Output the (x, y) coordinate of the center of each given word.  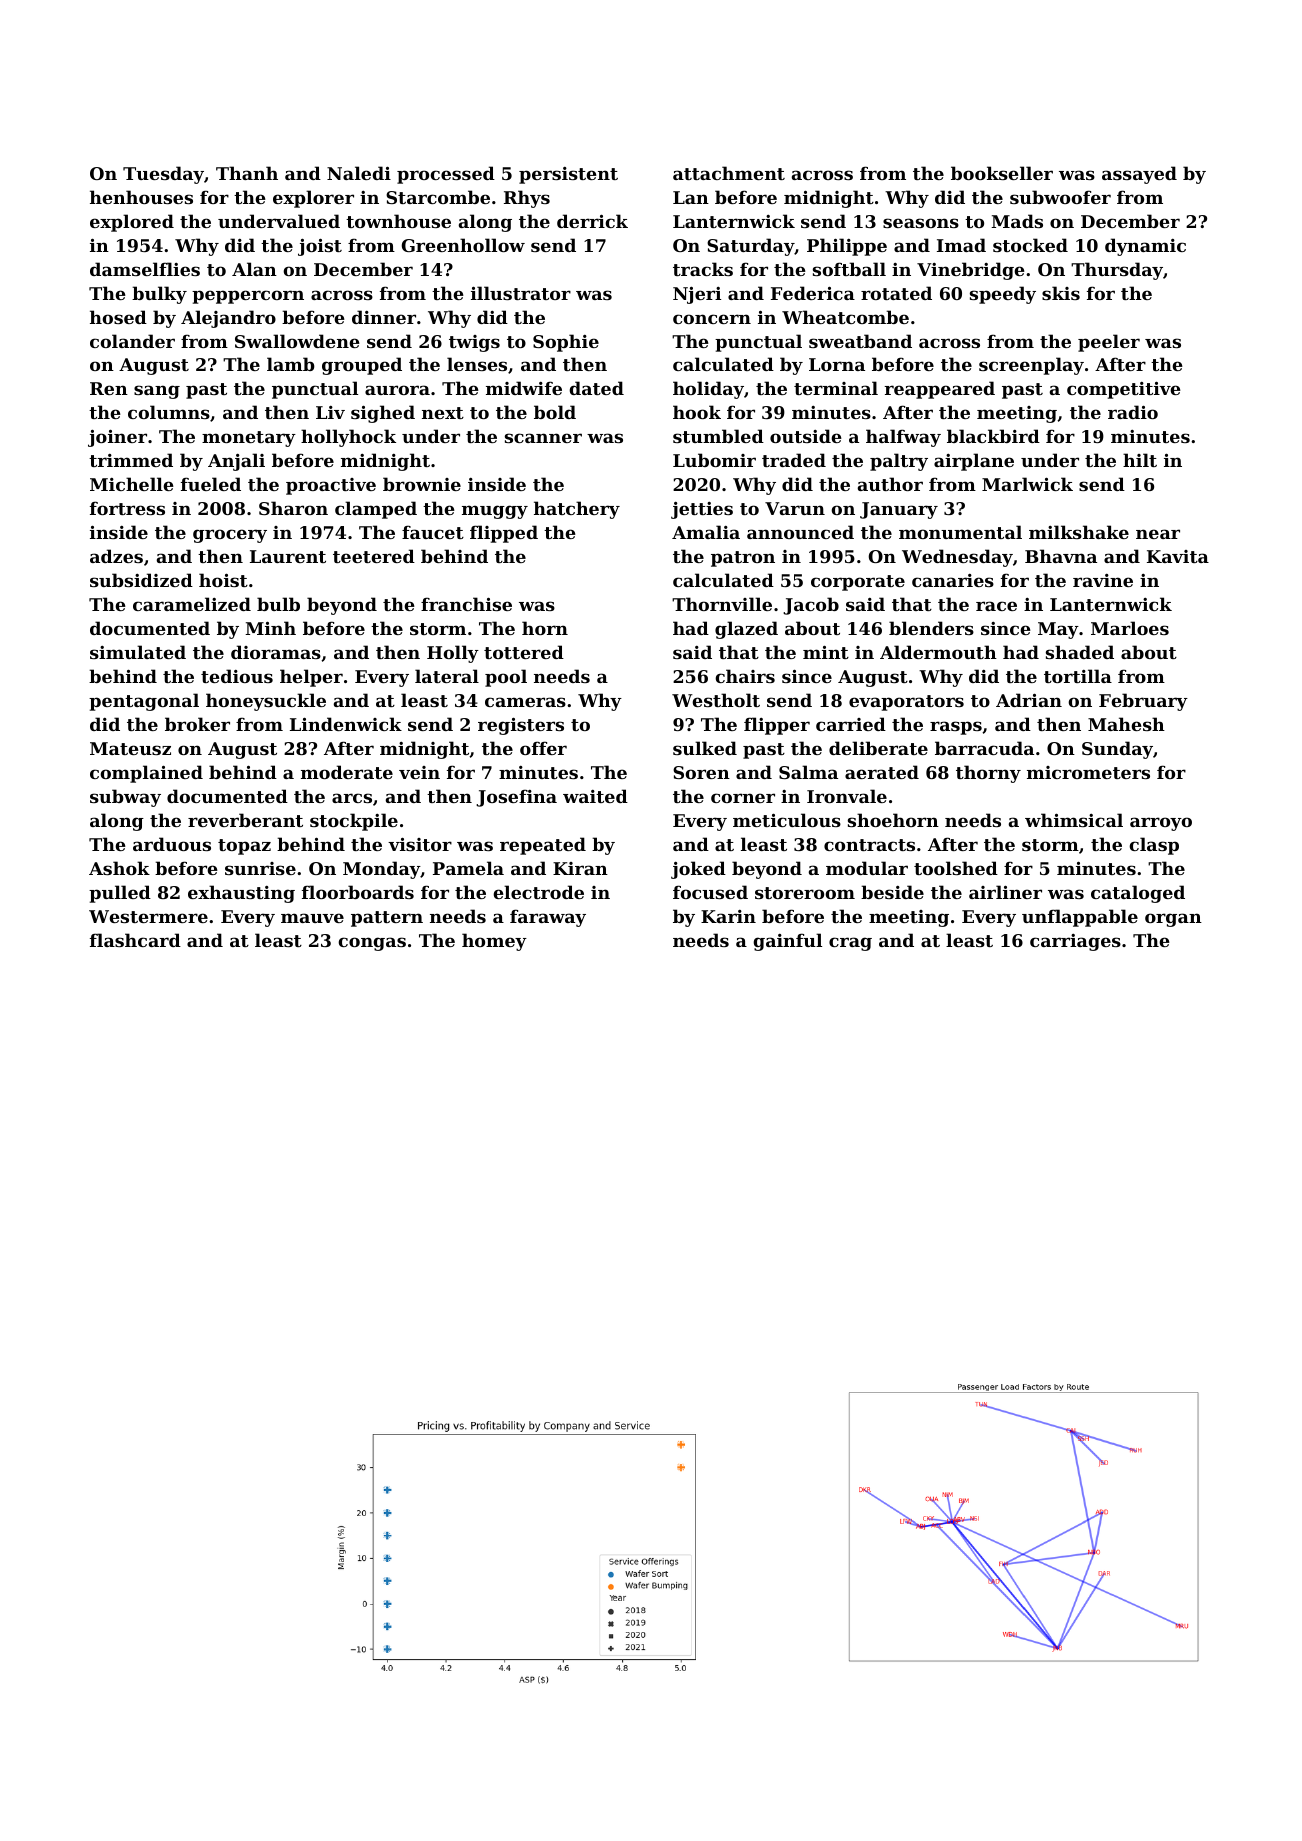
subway (125, 798)
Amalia (706, 532)
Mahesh (1126, 724)
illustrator (521, 293)
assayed (1139, 175)
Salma (808, 772)
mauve (312, 918)
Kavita (1178, 556)
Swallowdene (297, 341)
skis (1061, 293)
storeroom (805, 893)
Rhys (527, 199)
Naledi (359, 173)
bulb (278, 604)
